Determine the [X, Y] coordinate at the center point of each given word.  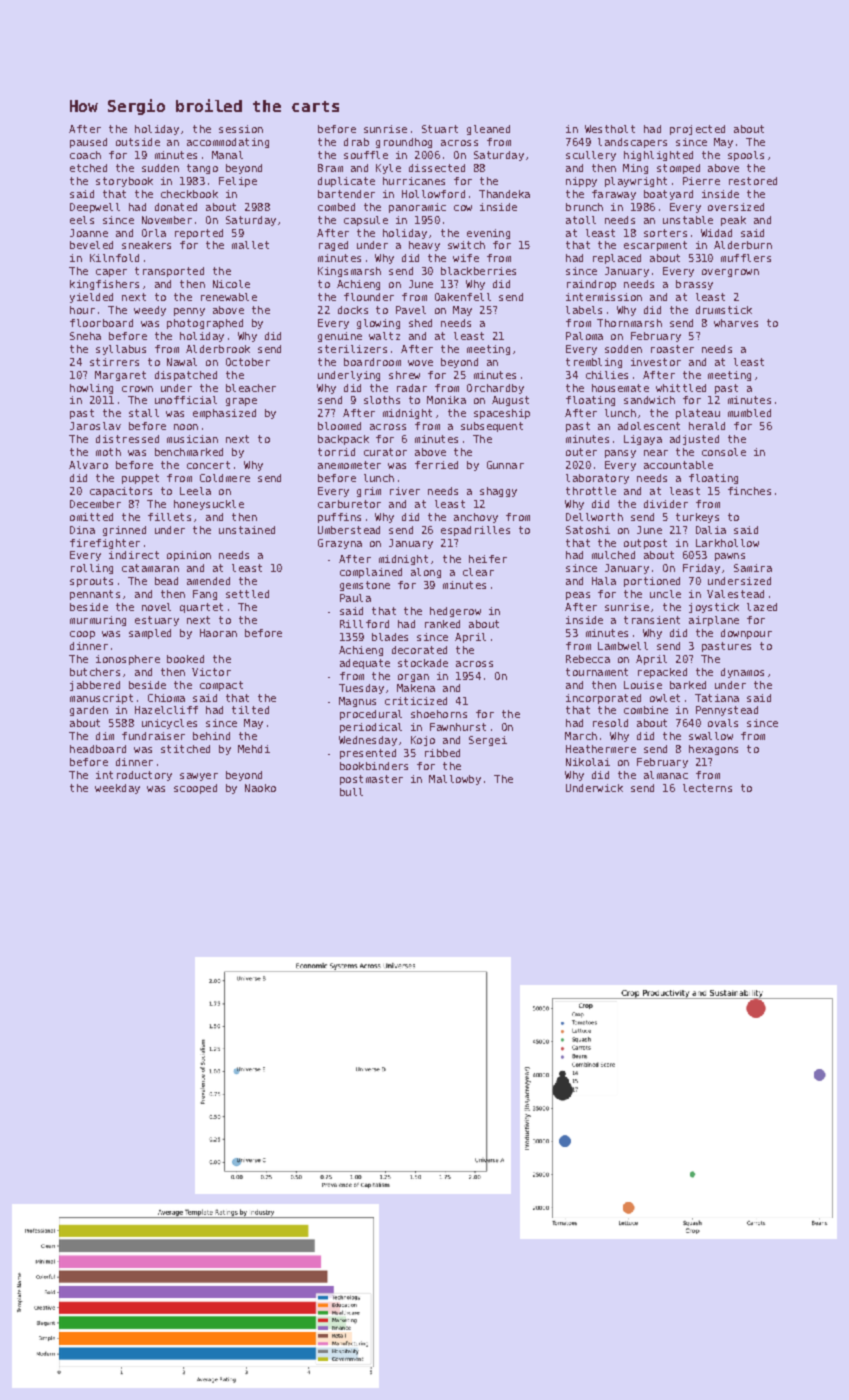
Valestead [735, 594]
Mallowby [455, 780]
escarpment [655, 246]
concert [208, 465]
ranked [442, 624]
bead [166, 581]
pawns [730, 557]
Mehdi [254, 749]
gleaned [488, 130]
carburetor [349, 504]
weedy [150, 311]
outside [138, 142]
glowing [378, 324]
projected [697, 130]
